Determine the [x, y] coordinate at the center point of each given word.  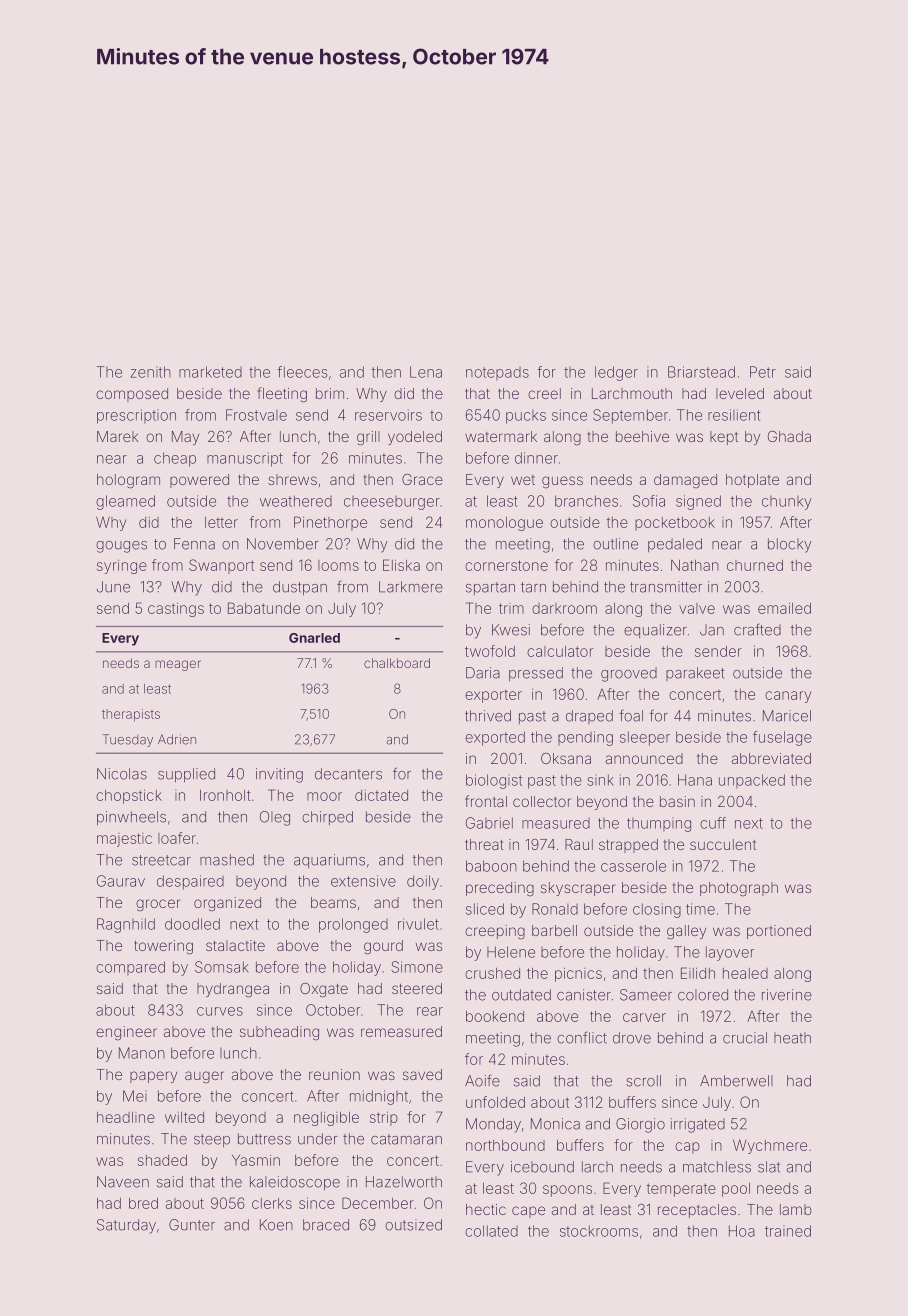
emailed [784, 608]
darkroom [564, 608]
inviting [279, 775]
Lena [426, 372]
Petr [763, 372]
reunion [334, 1074]
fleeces [302, 372]
